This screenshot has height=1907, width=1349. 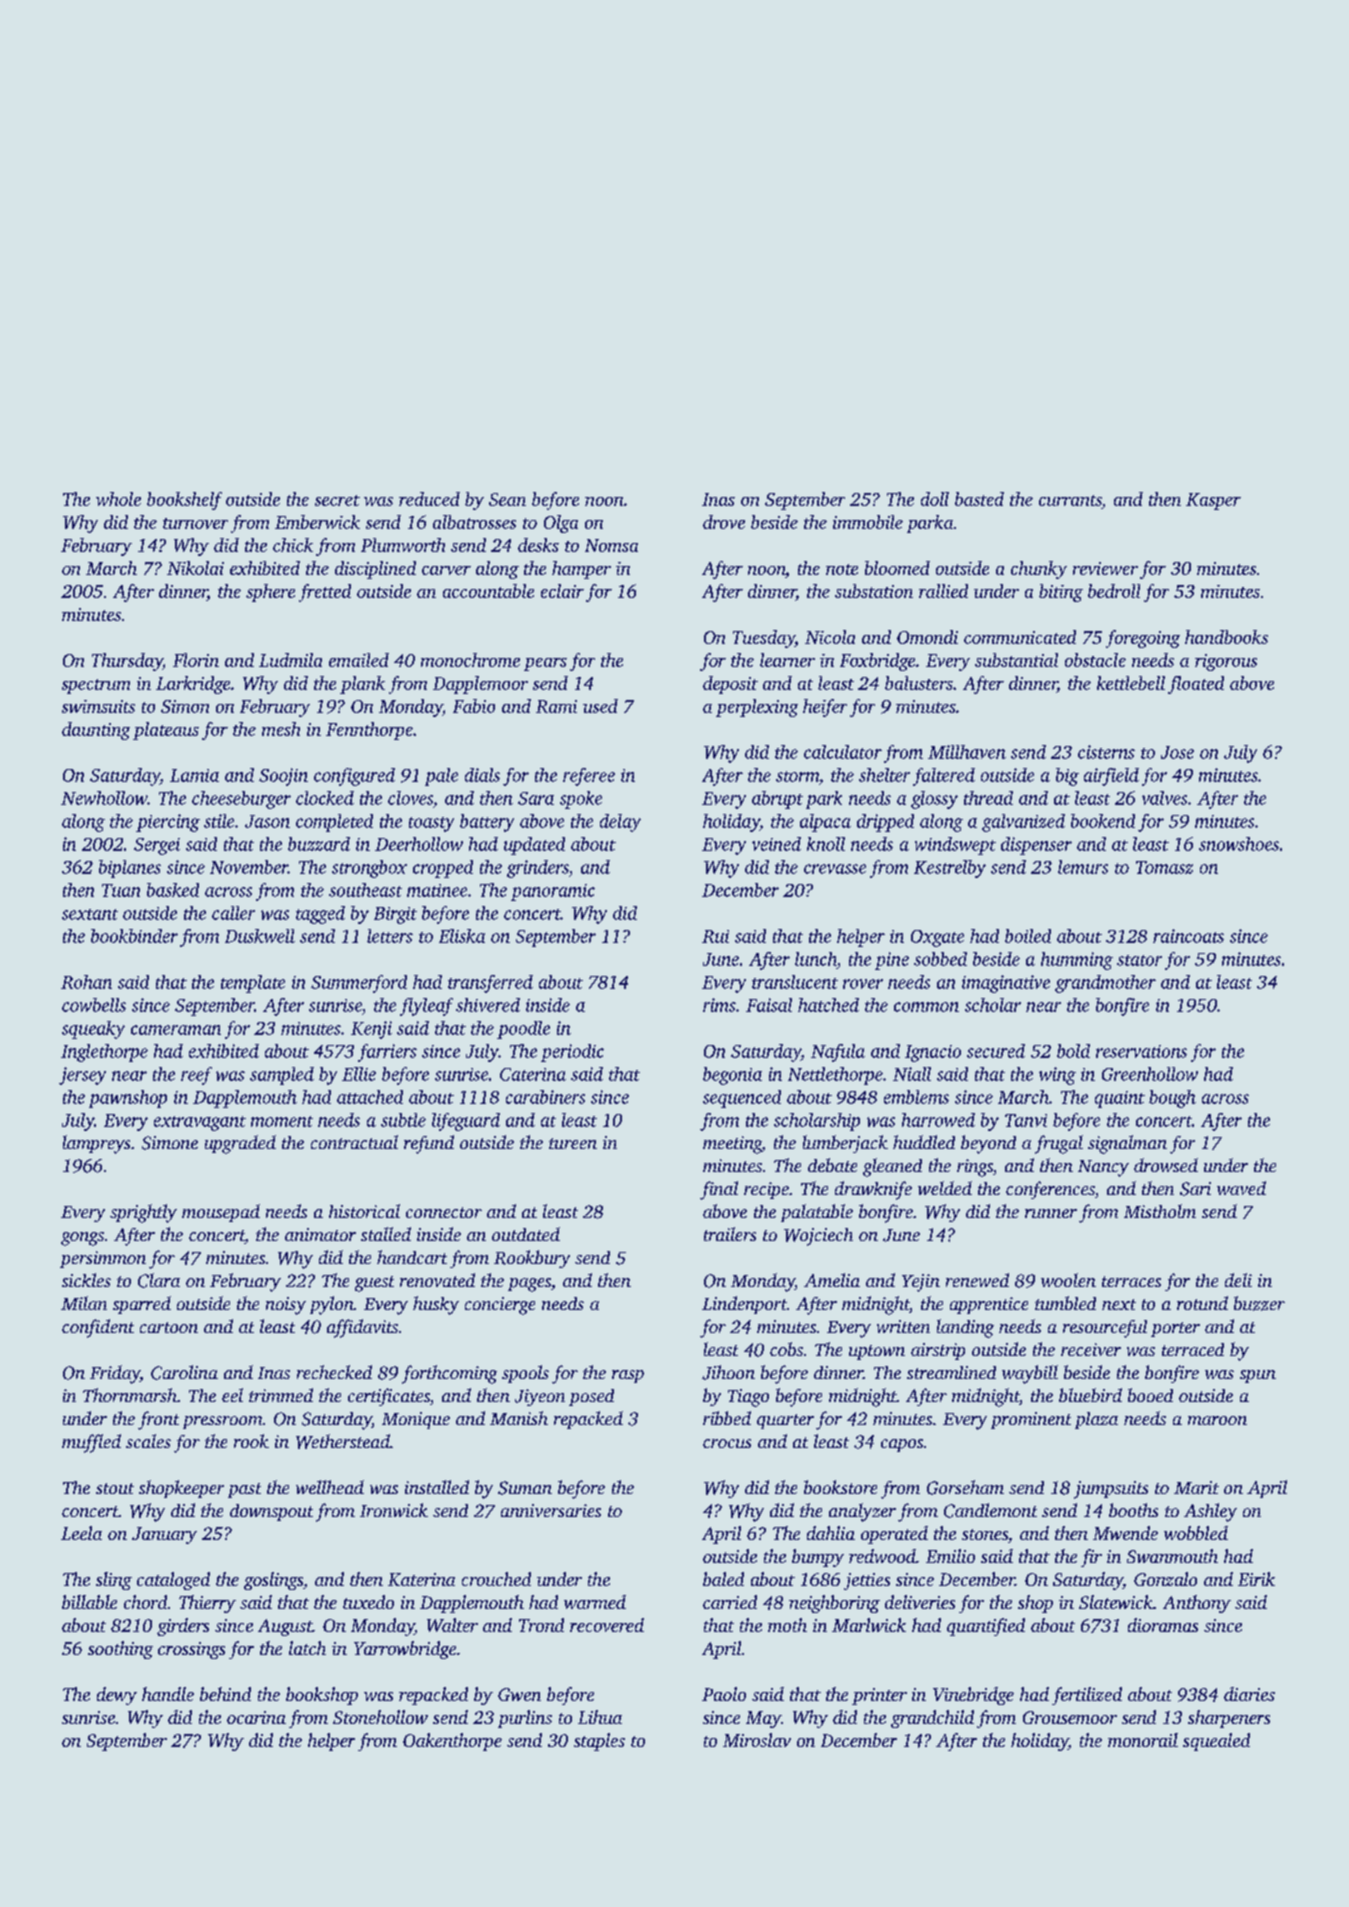 I want to click on Jose, so click(x=1177, y=752).
